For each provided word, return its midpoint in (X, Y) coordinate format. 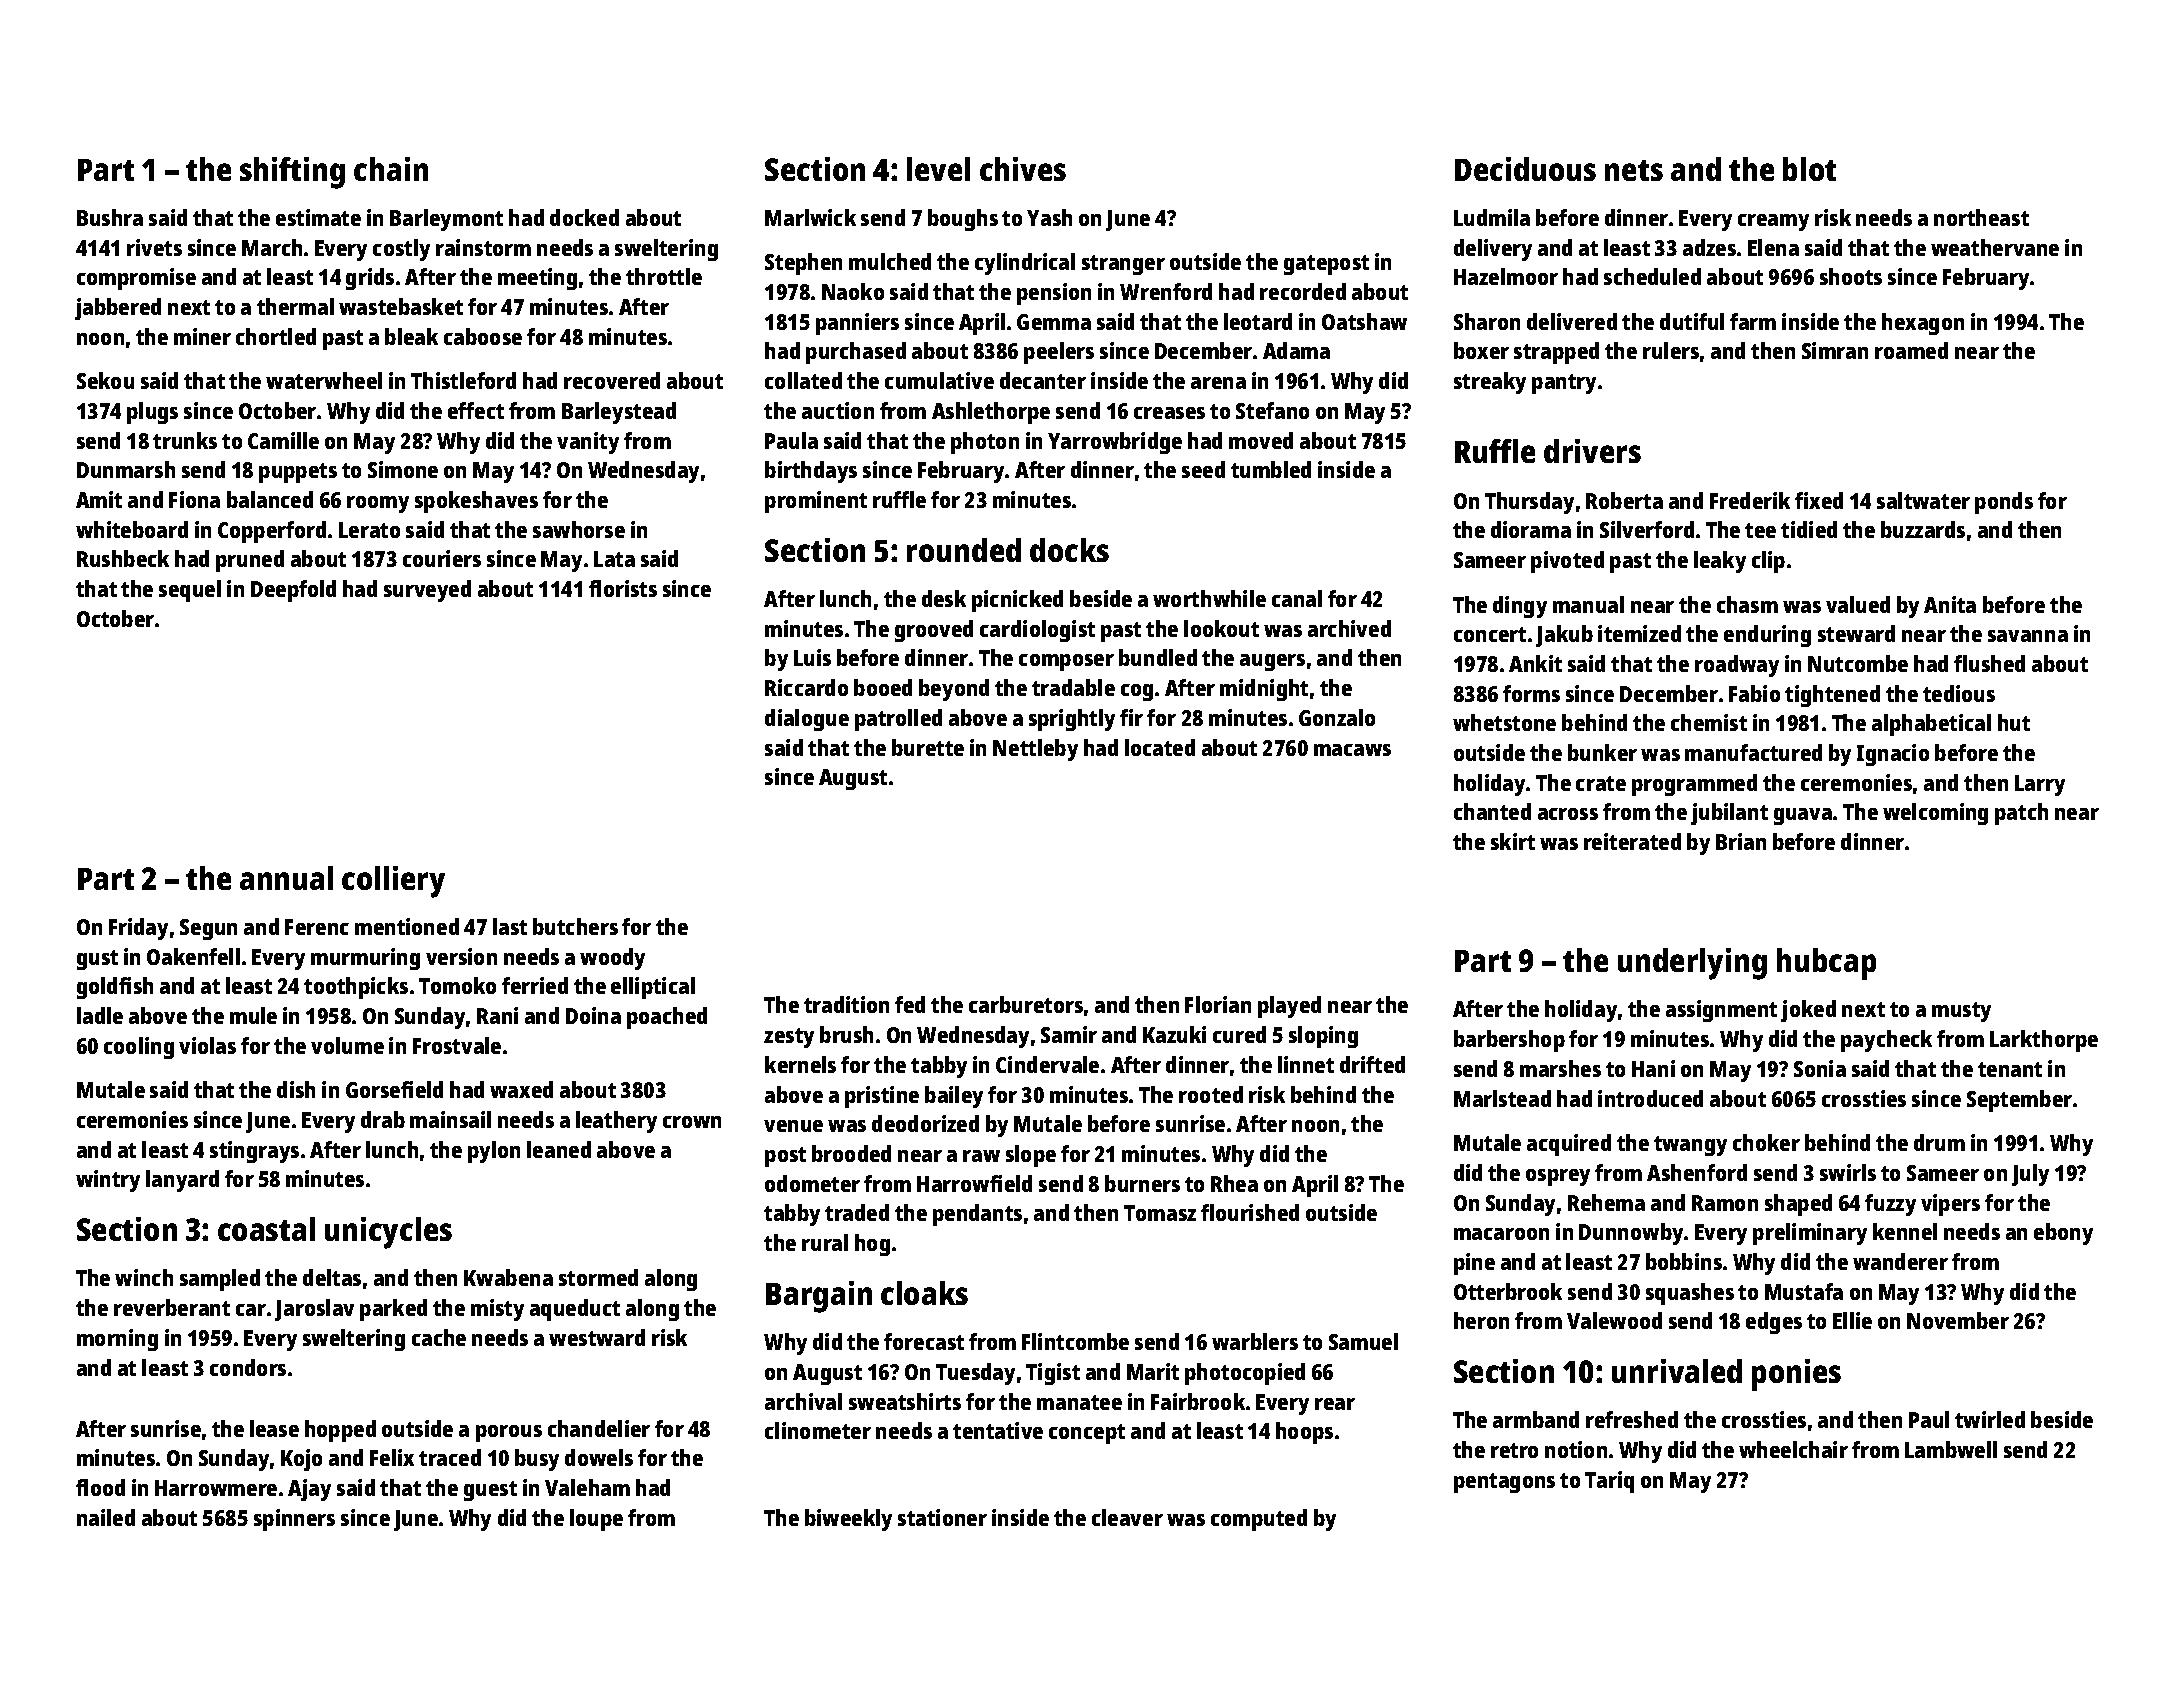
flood (100, 1487)
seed (1203, 469)
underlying (1692, 964)
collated (803, 380)
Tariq (1609, 1482)
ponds (2004, 503)
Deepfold (293, 591)
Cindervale (1047, 1064)
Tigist (1053, 1374)
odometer (812, 1183)
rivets (154, 247)
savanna (2028, 636)
